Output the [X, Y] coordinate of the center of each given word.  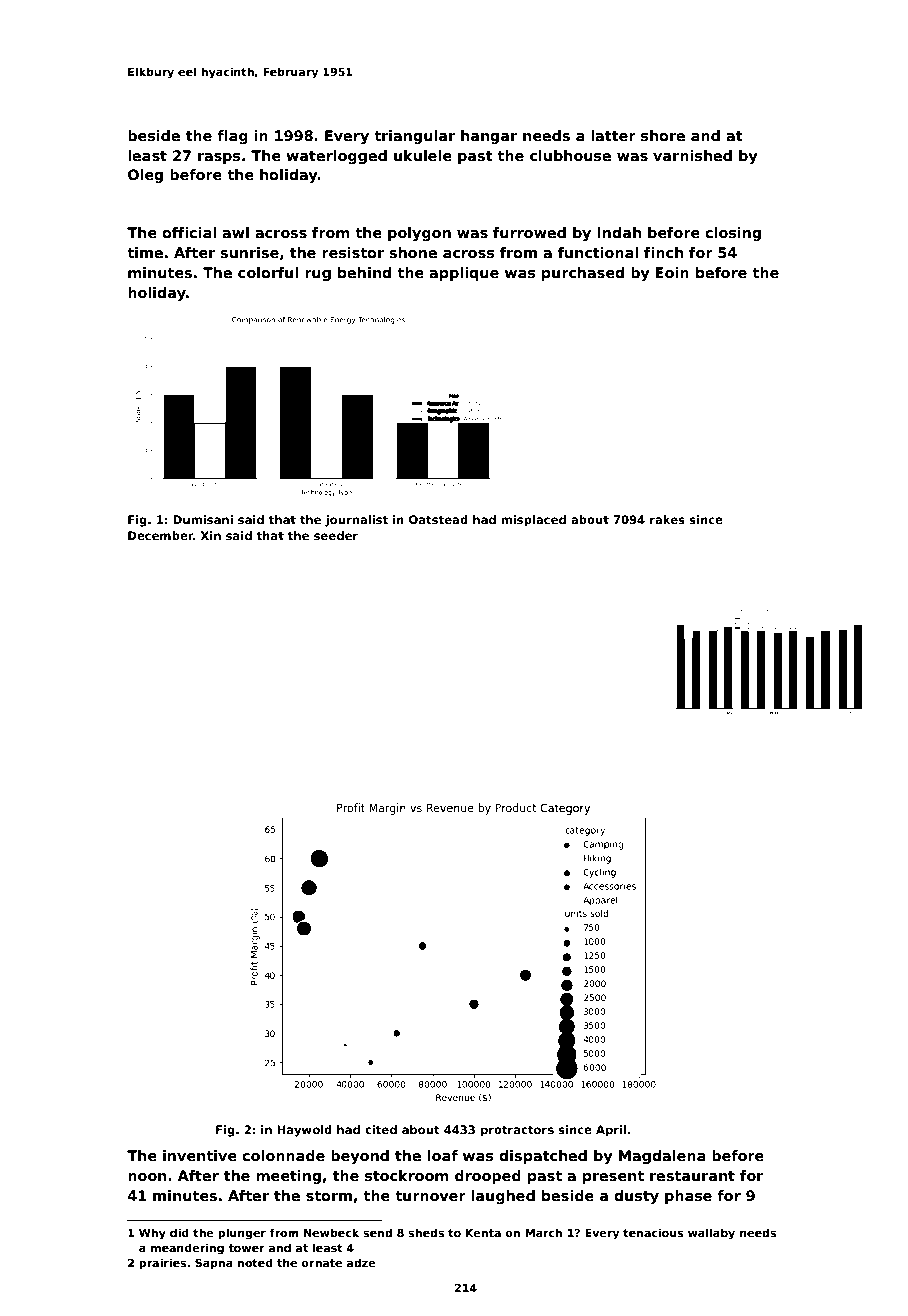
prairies [162, 1264]
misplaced [533, 521]
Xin [211, 535]
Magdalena [662, 1157]
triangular [414, 137]
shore [663, 135]
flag [232, 137]
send [377, 1232]
